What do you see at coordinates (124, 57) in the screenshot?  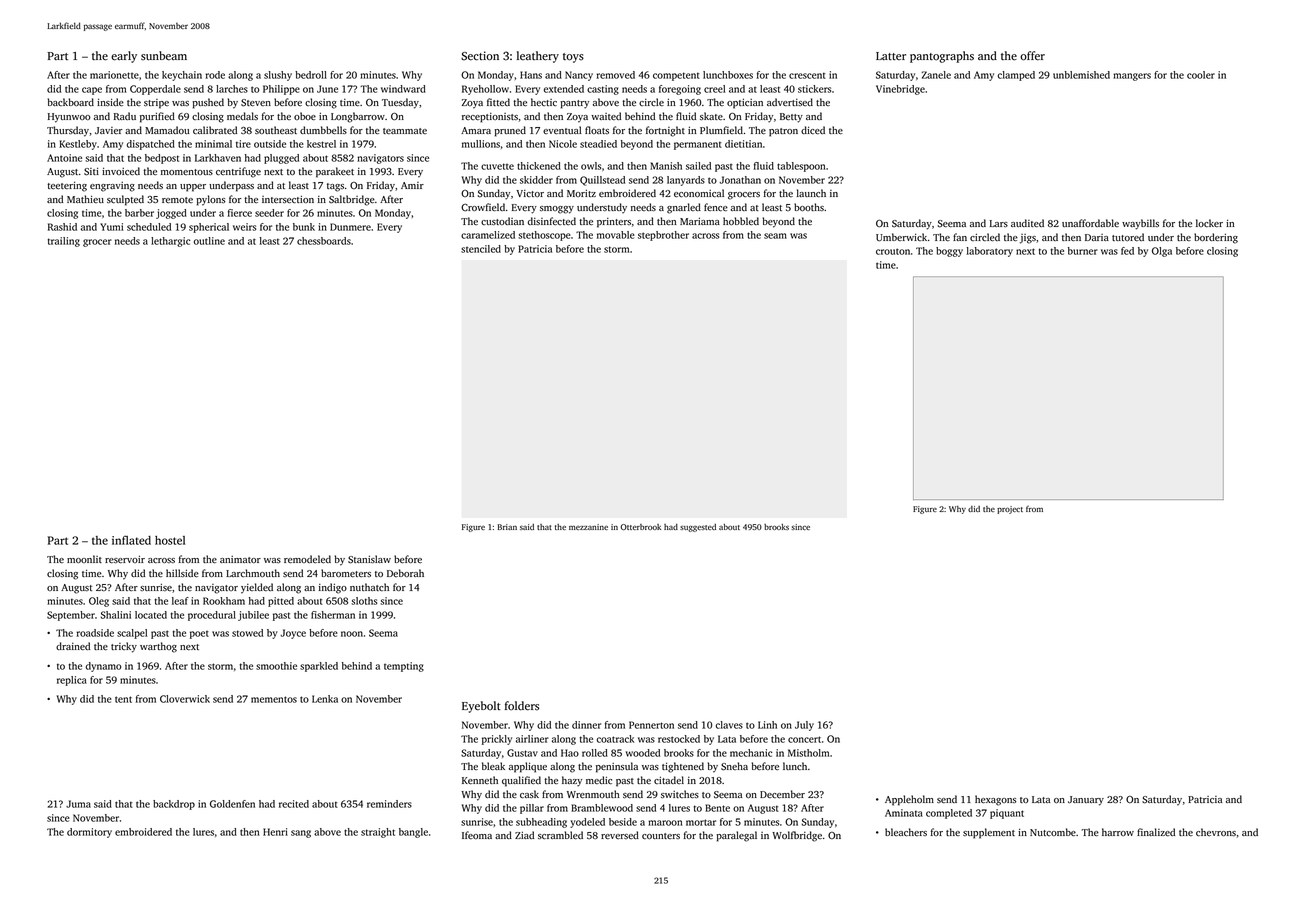 I see `early` at bounding box center [124, 57].
